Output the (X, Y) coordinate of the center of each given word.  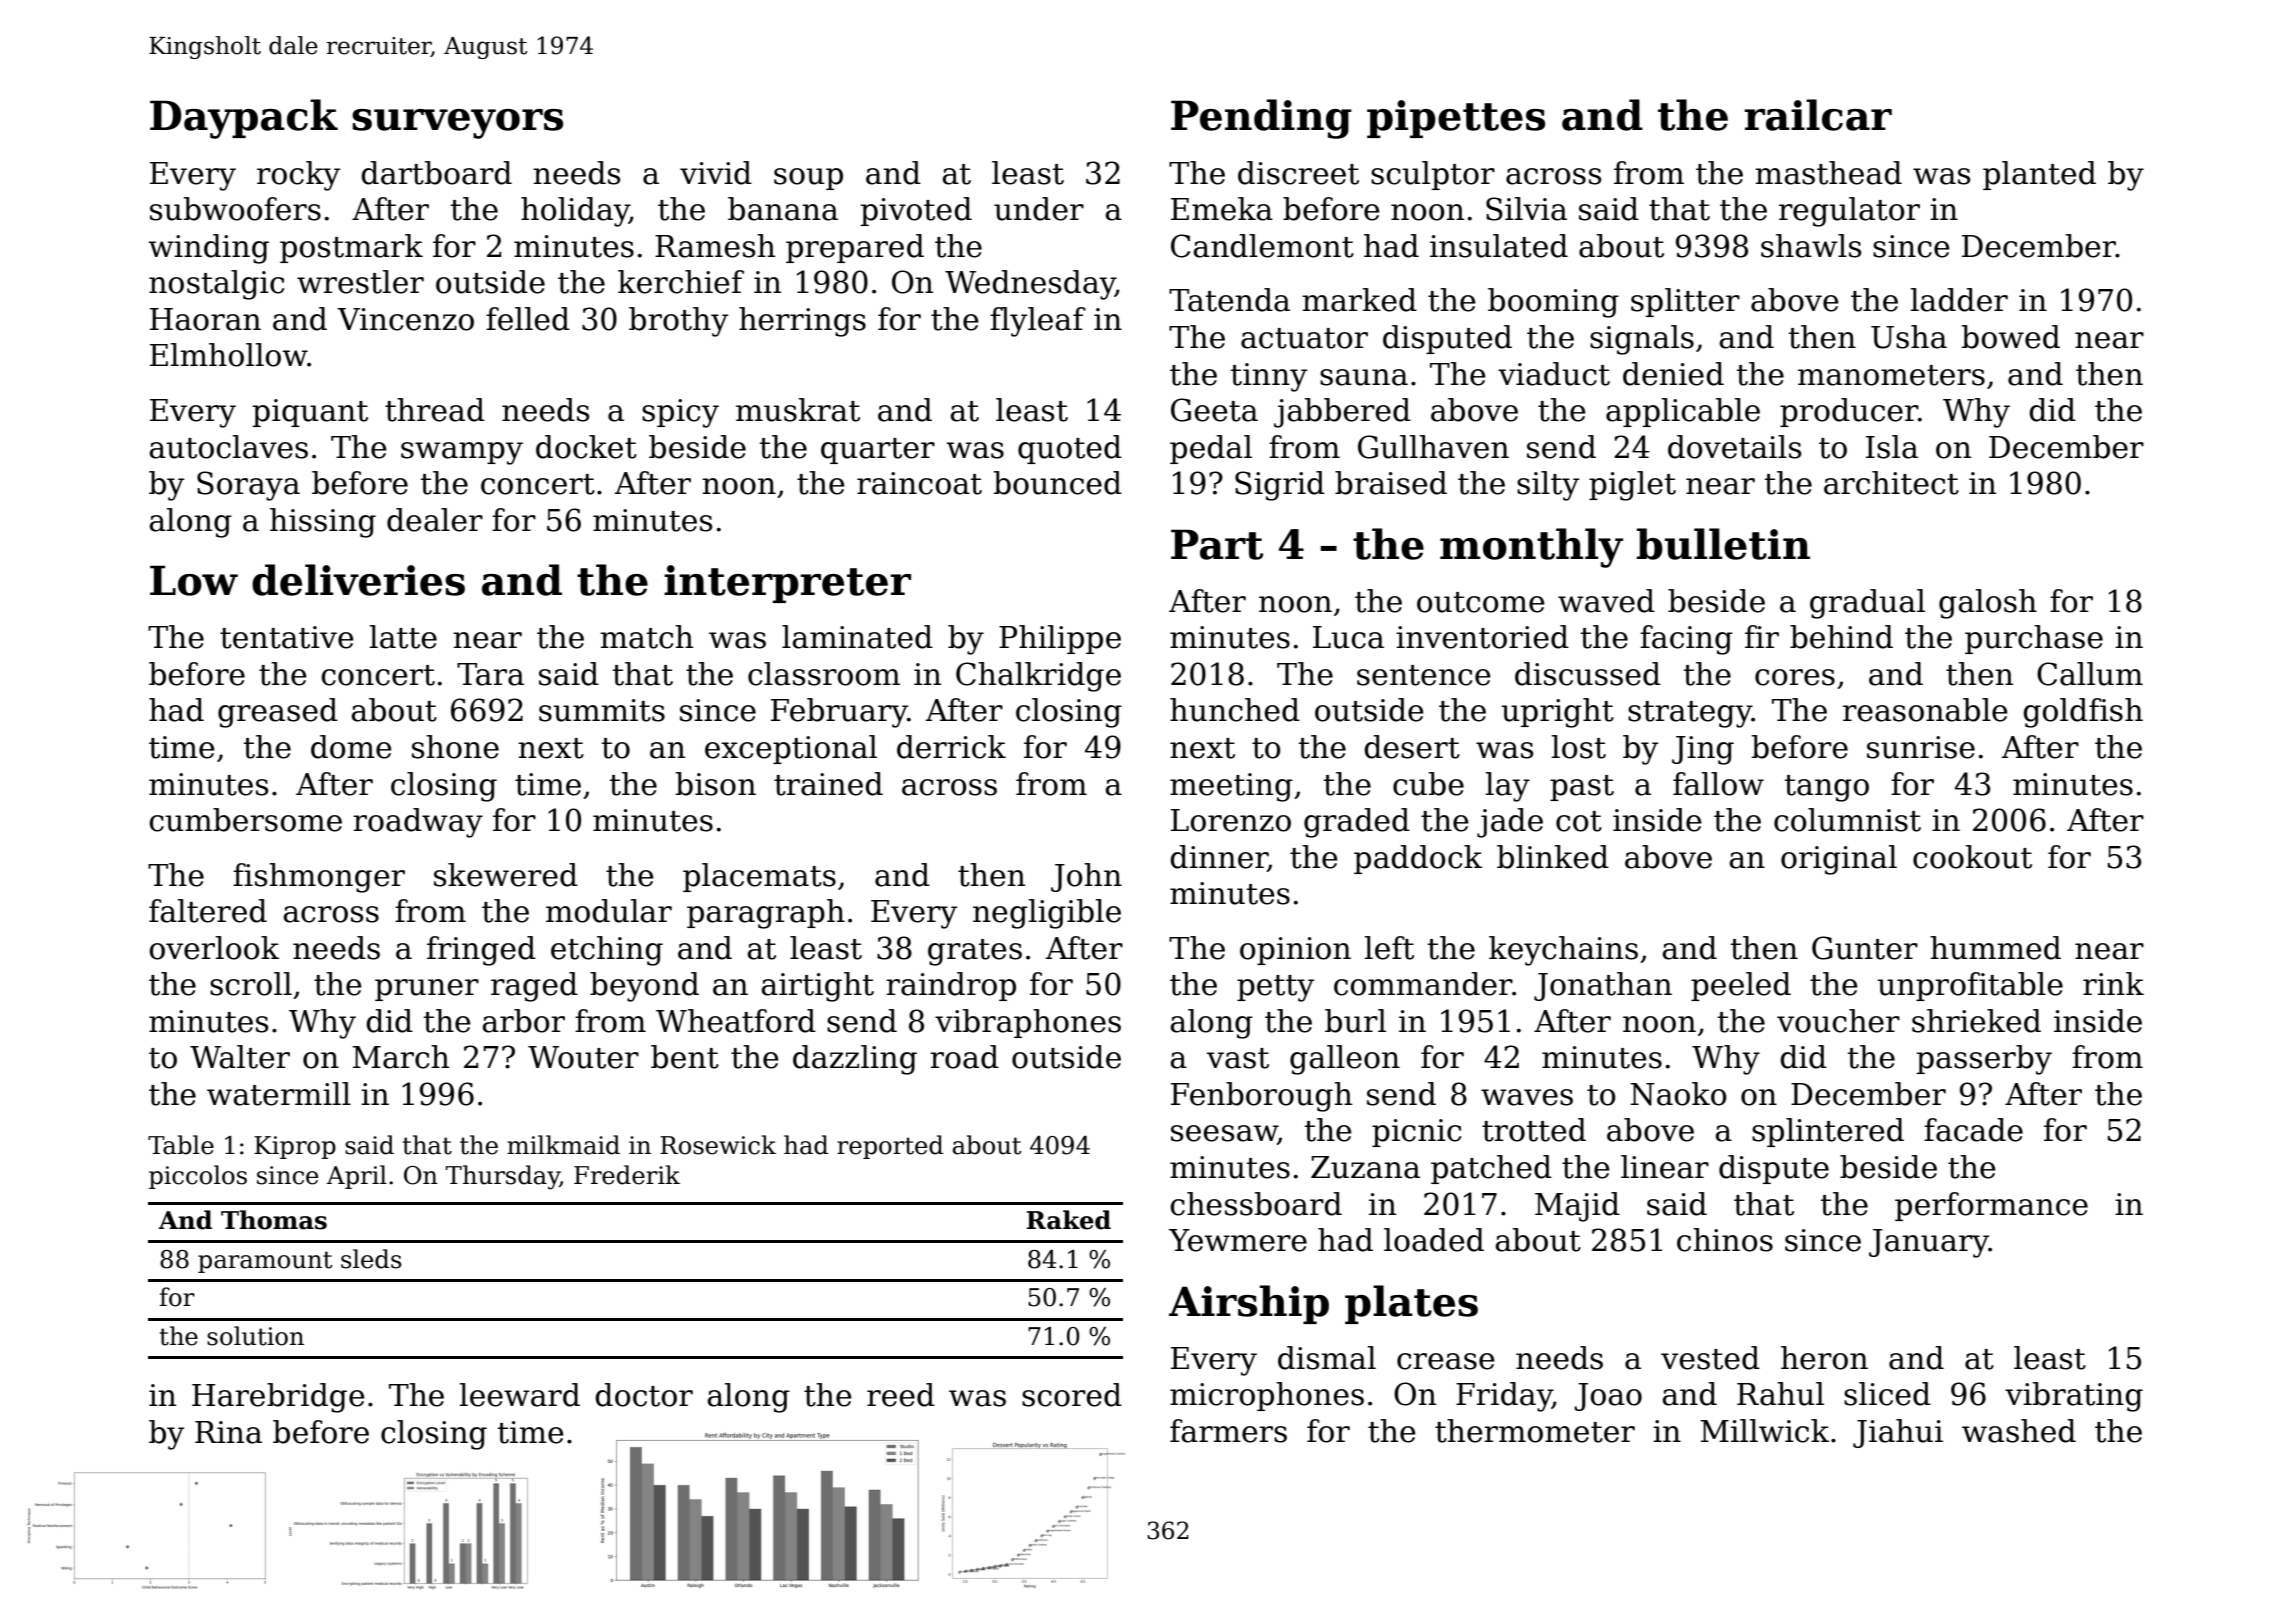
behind (1841, 637)
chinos (1725, 1240)
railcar (1818, 115)
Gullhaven (1433, 447)
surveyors (457, 124)
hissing (323, 523)
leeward (520, 1395)
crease (1446, 1361)
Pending (1261, 119)
